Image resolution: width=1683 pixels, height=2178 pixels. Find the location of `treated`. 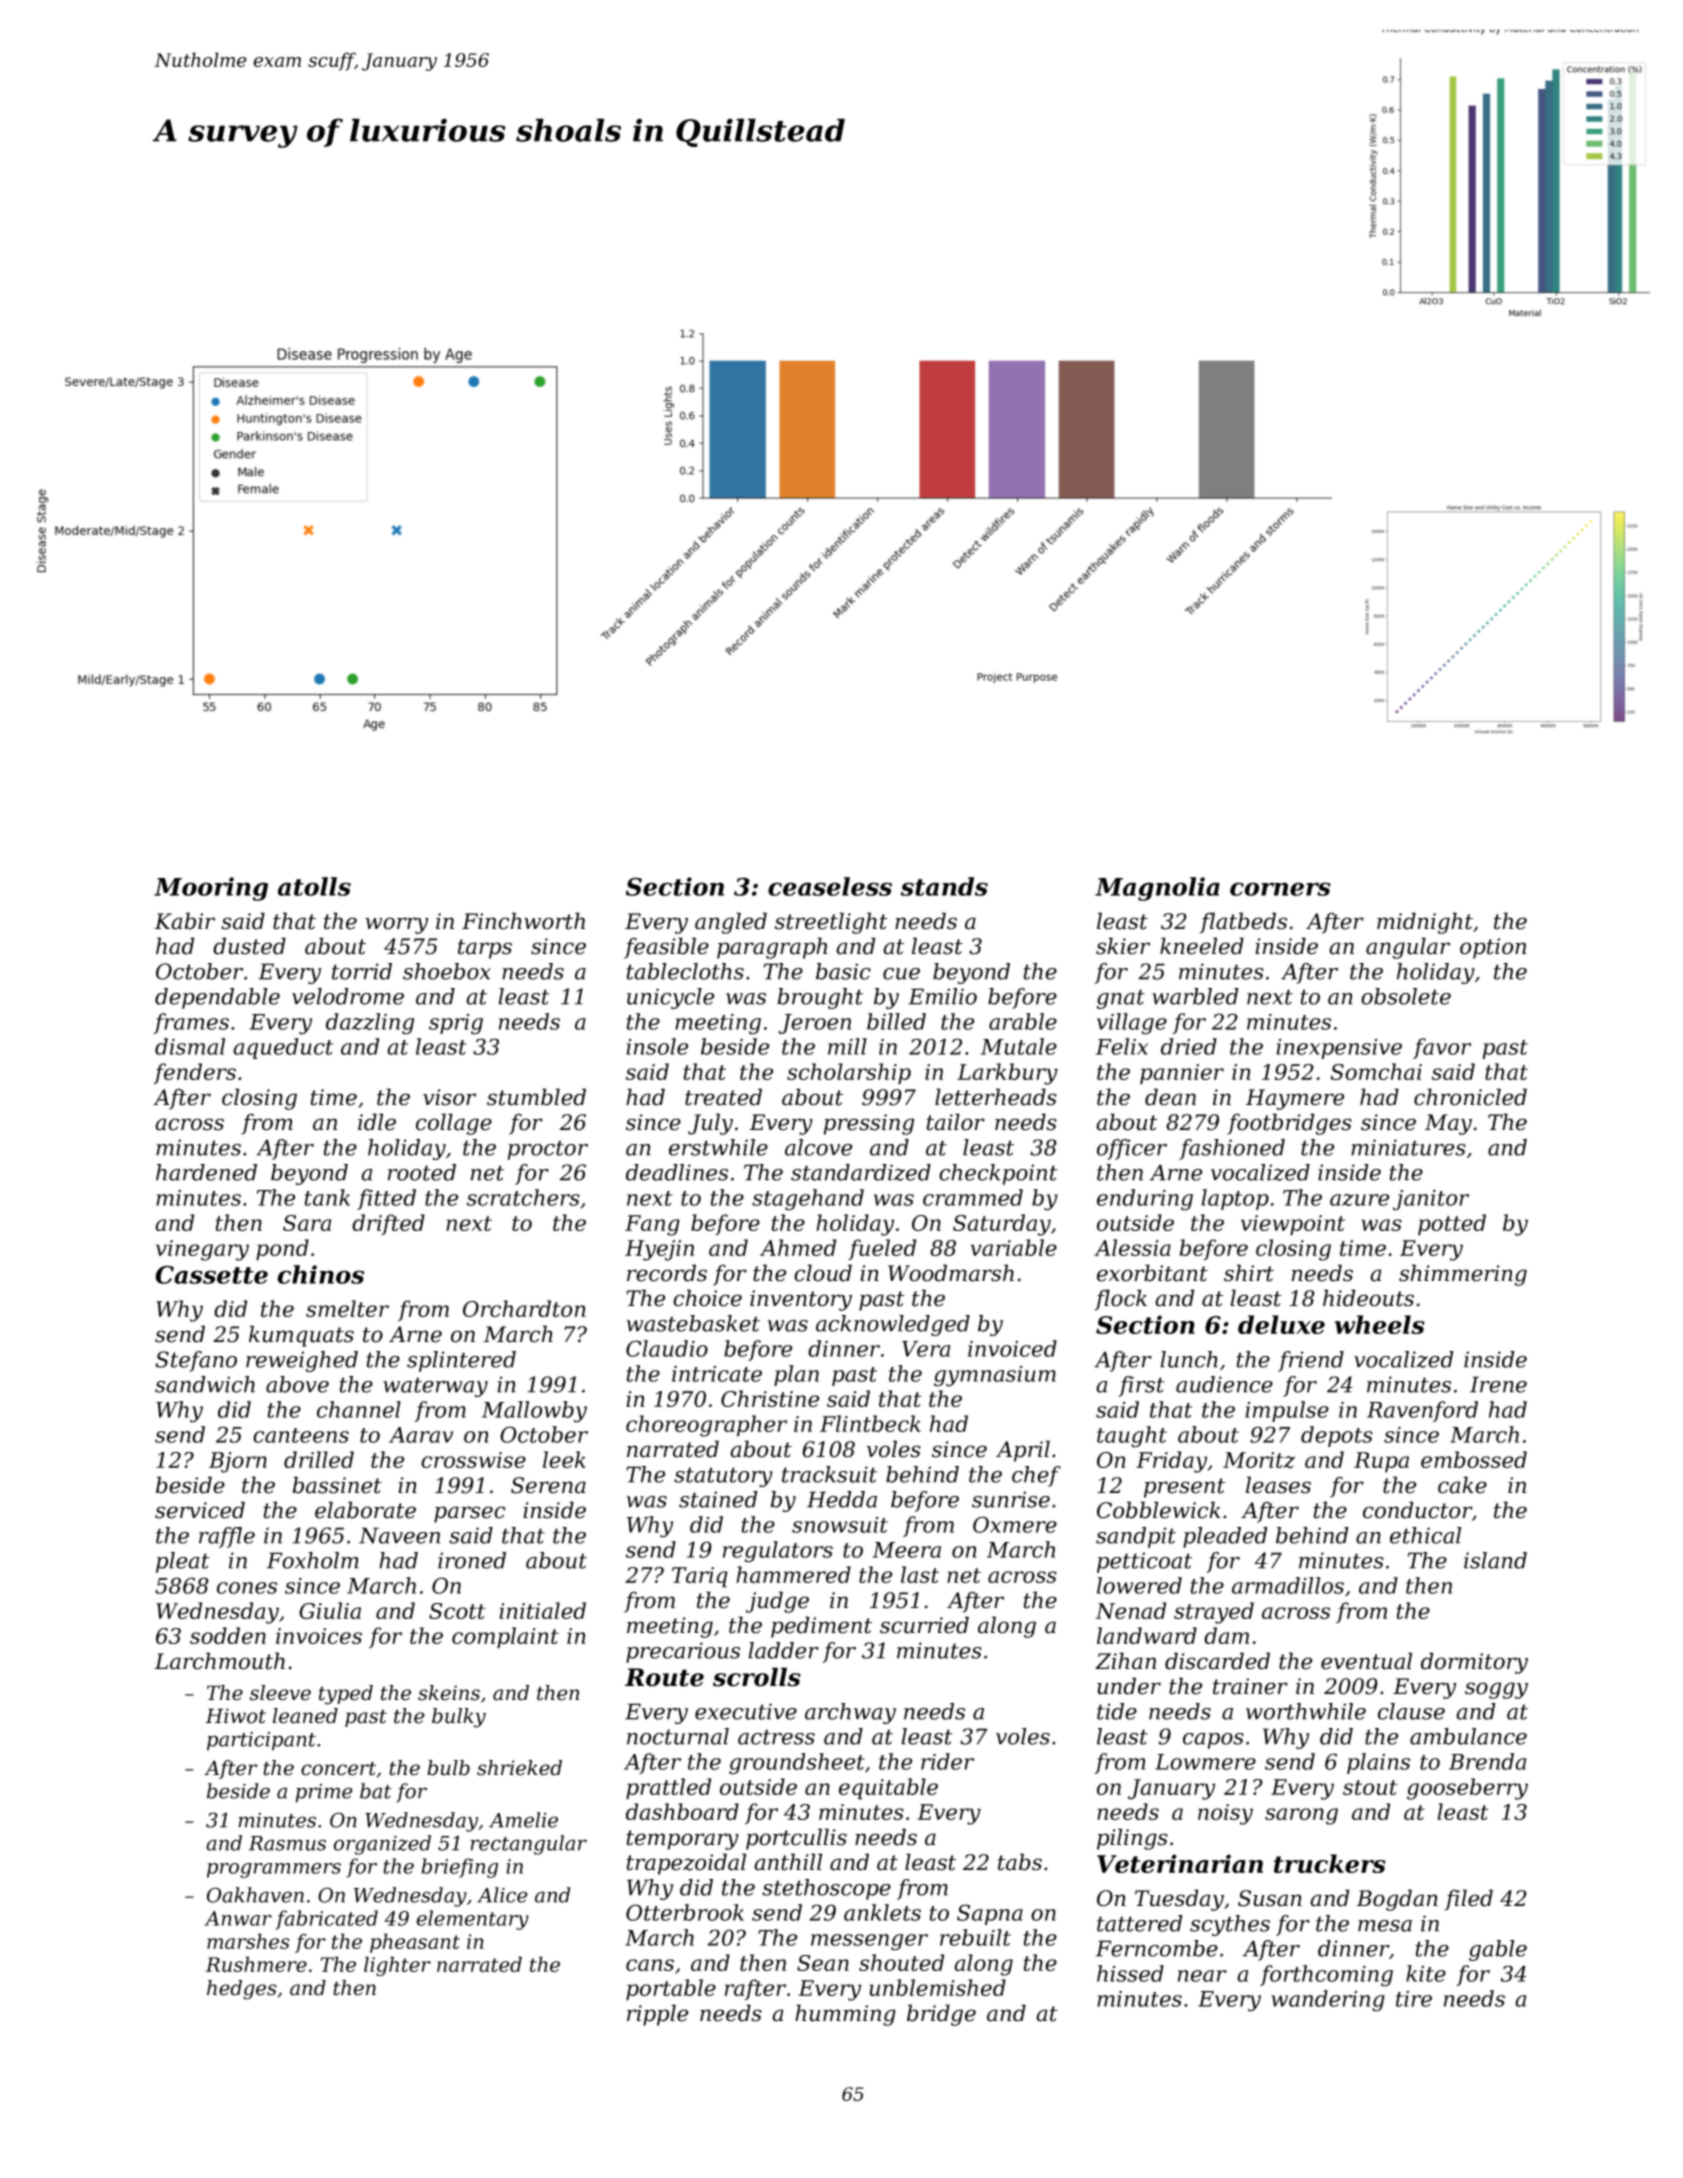

treated is located at coordinates (723, 1097).
